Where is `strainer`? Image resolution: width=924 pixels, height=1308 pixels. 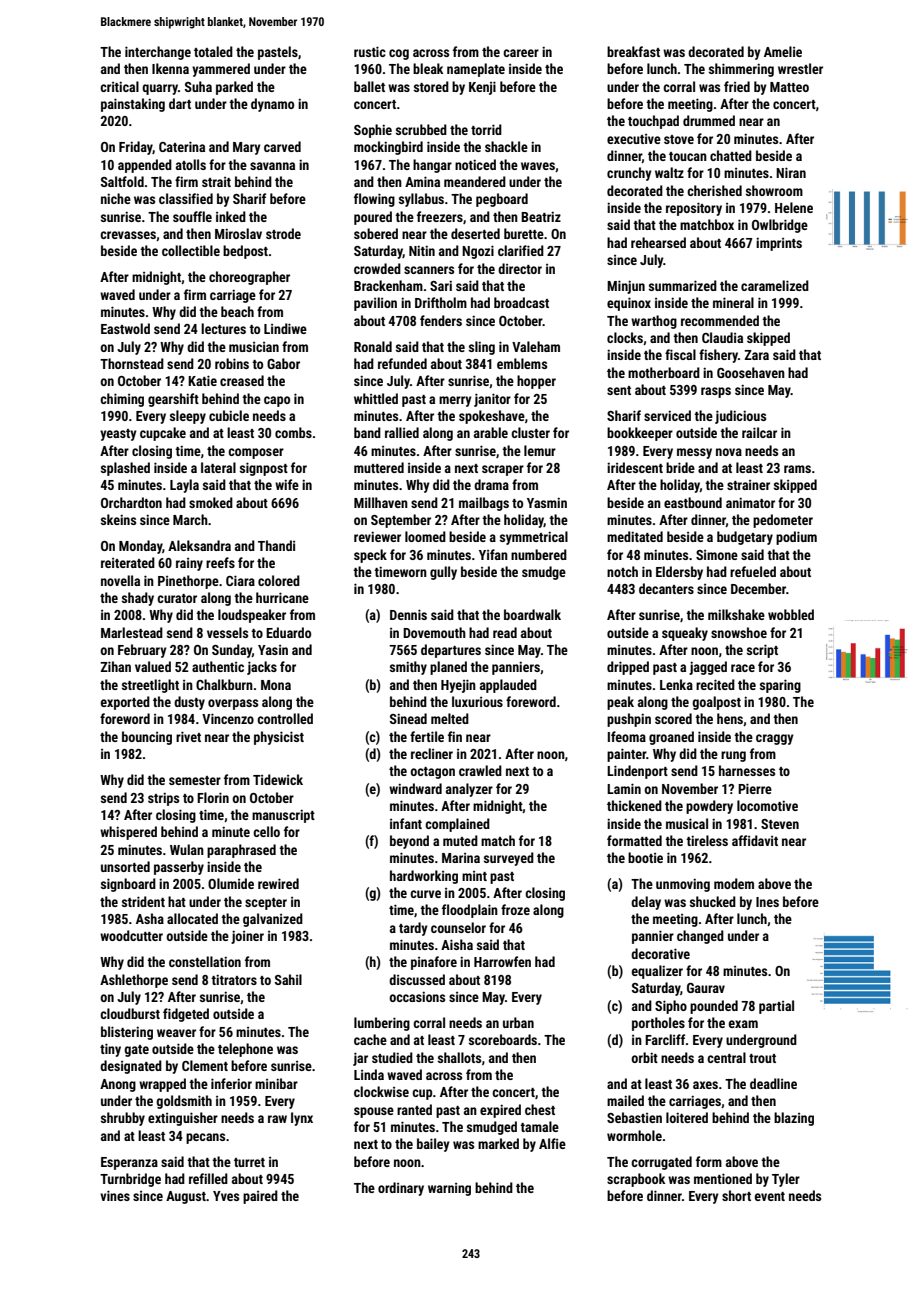
strainer is located at coordinates (748, 485).
